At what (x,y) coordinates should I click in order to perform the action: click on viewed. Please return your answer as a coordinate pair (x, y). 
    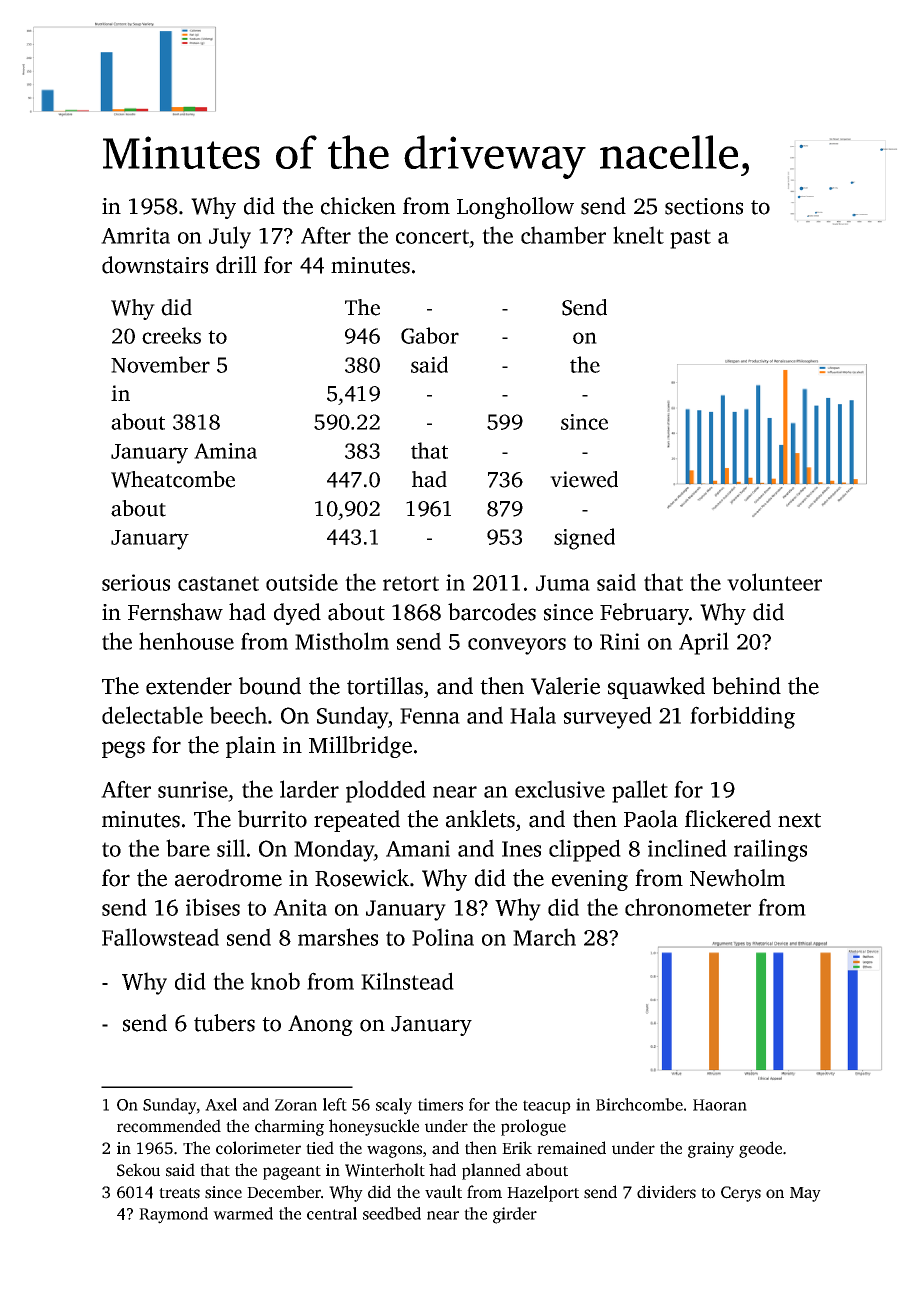
    Looking at the image, I should click on (584, 479).
